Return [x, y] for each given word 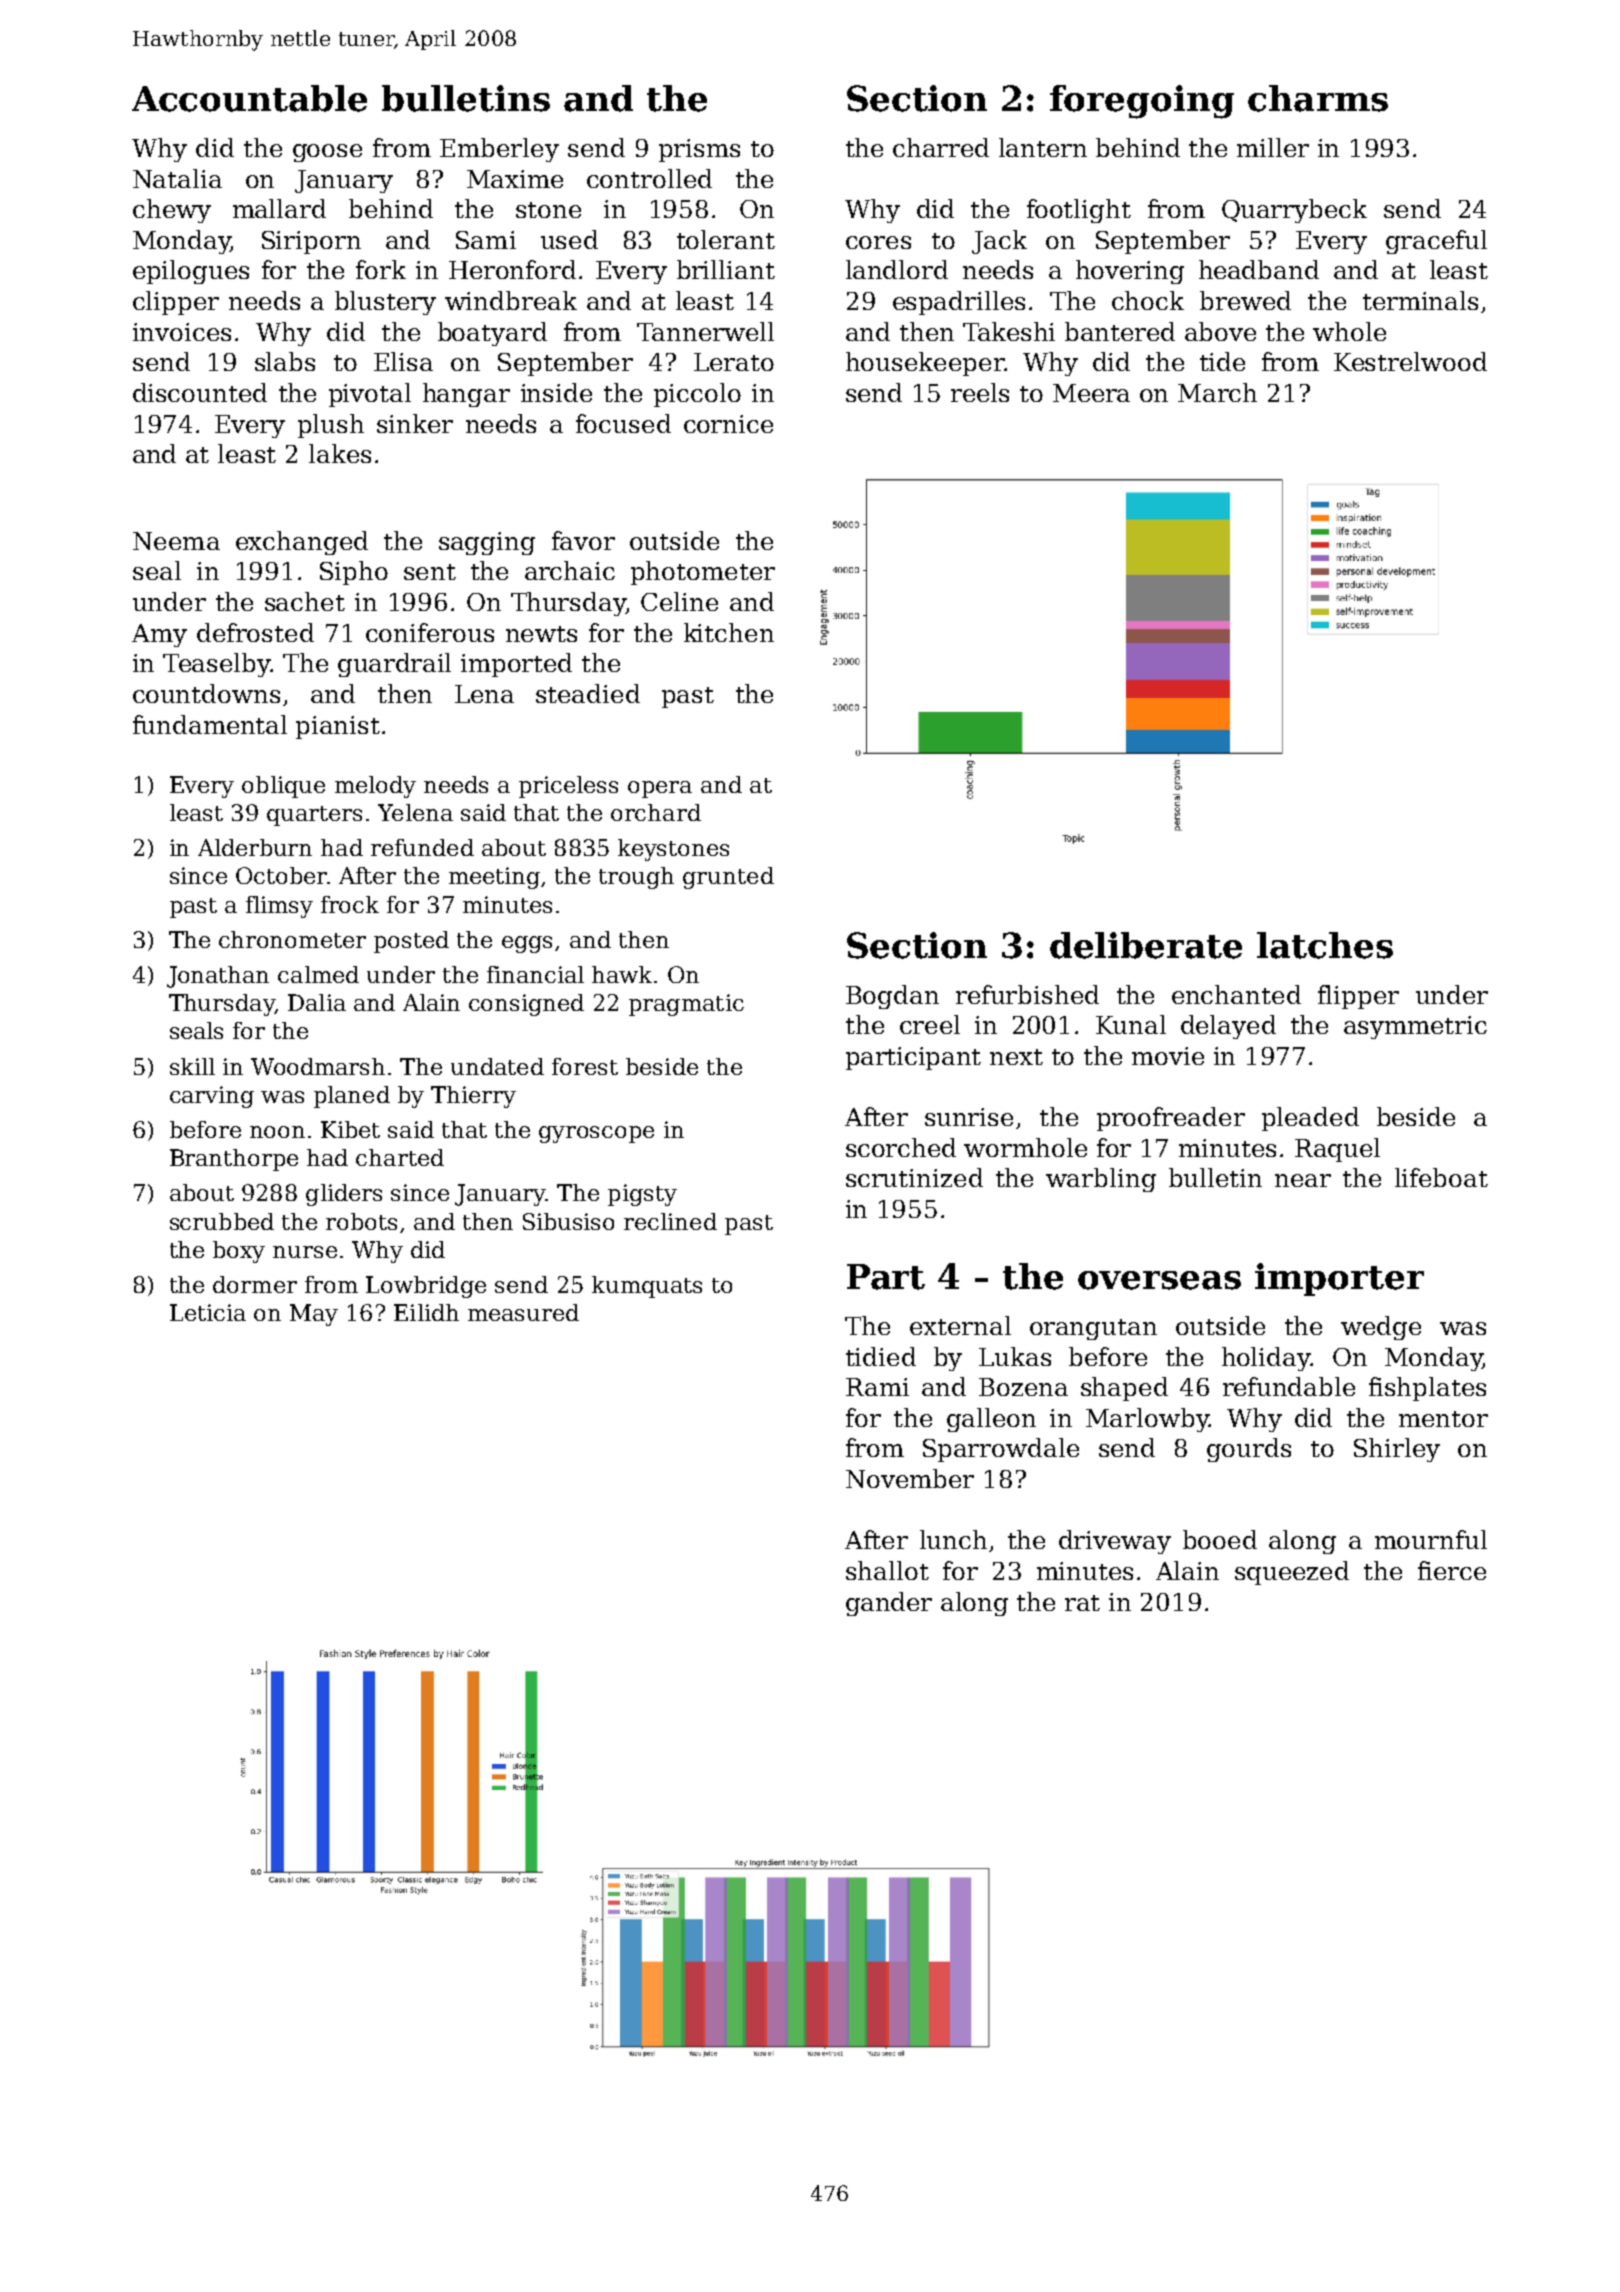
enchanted [1236, 994]
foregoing [1142, 102]
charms [1318, 98]
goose [327, 153]
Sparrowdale [1001, 1450]
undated [497, 1066]
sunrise [969, 1117]
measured [523, 1312]
